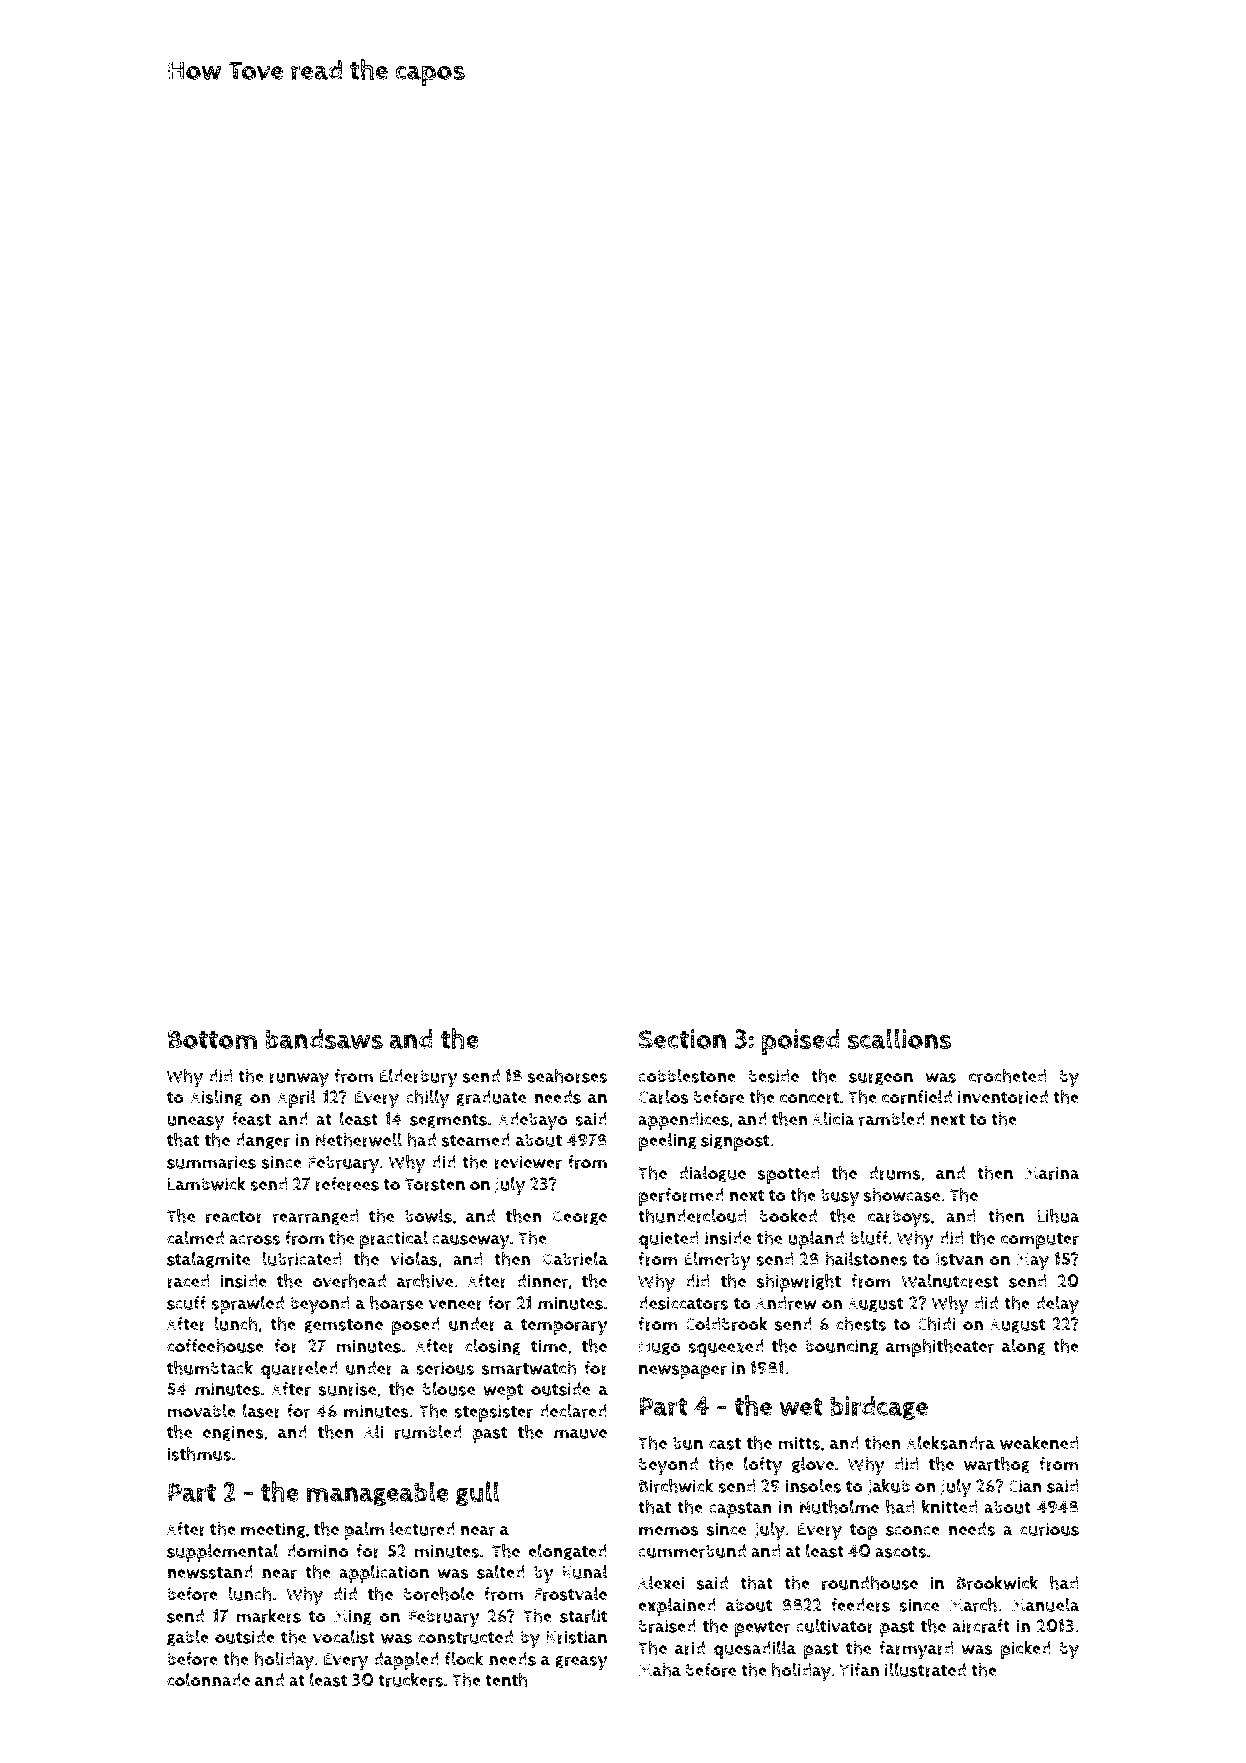 Image resolution: width=1246 pixels, height=1763 pixels. Describe the element at coordinates (262, 1141) in the screenshot. I see `danger` at that location.
